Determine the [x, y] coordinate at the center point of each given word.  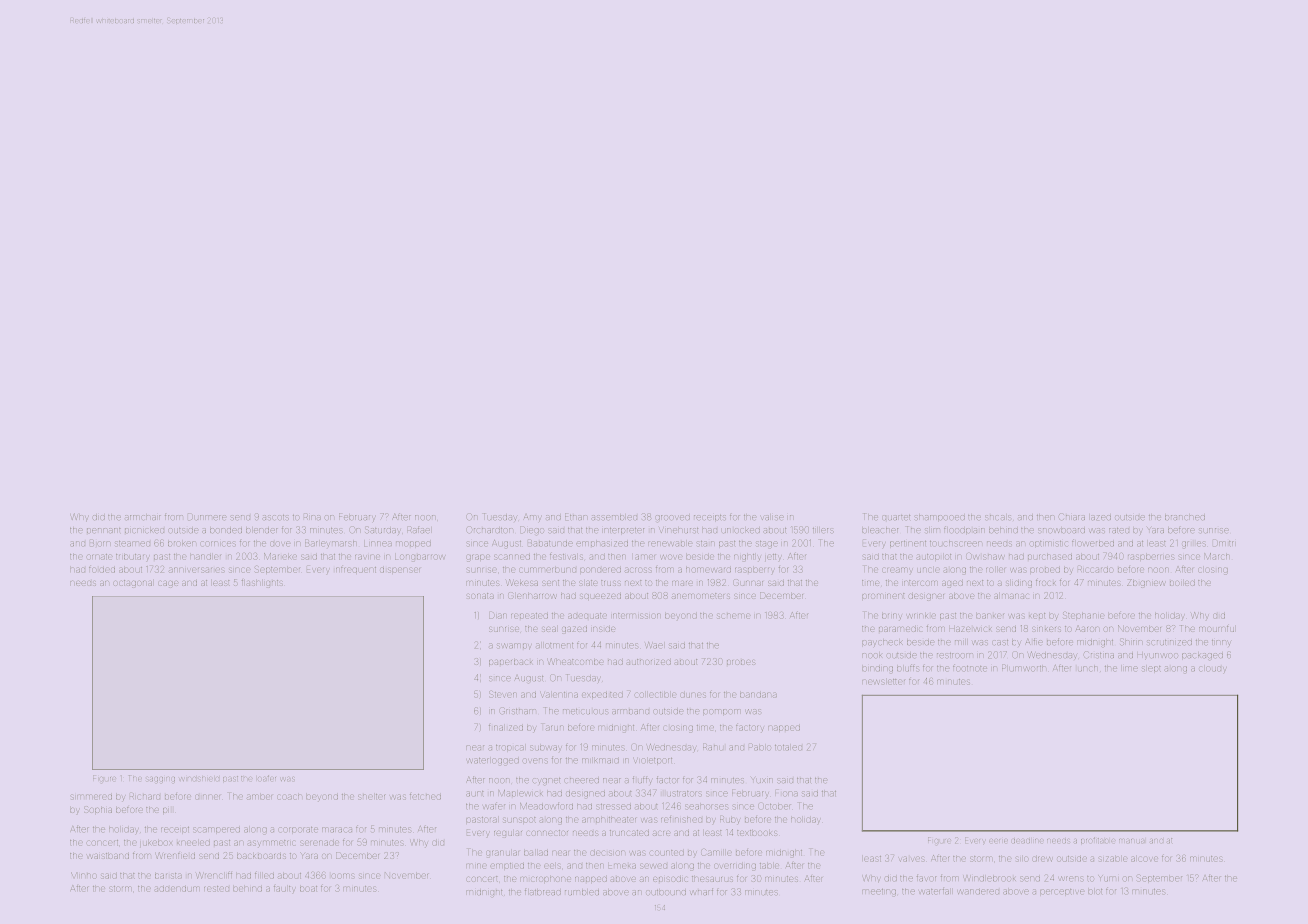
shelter [371, 797]
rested [216, 888]
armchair [142, 517]
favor [926, 878]
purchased [1050, 557]
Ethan [576, 516]
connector [547, 833]
